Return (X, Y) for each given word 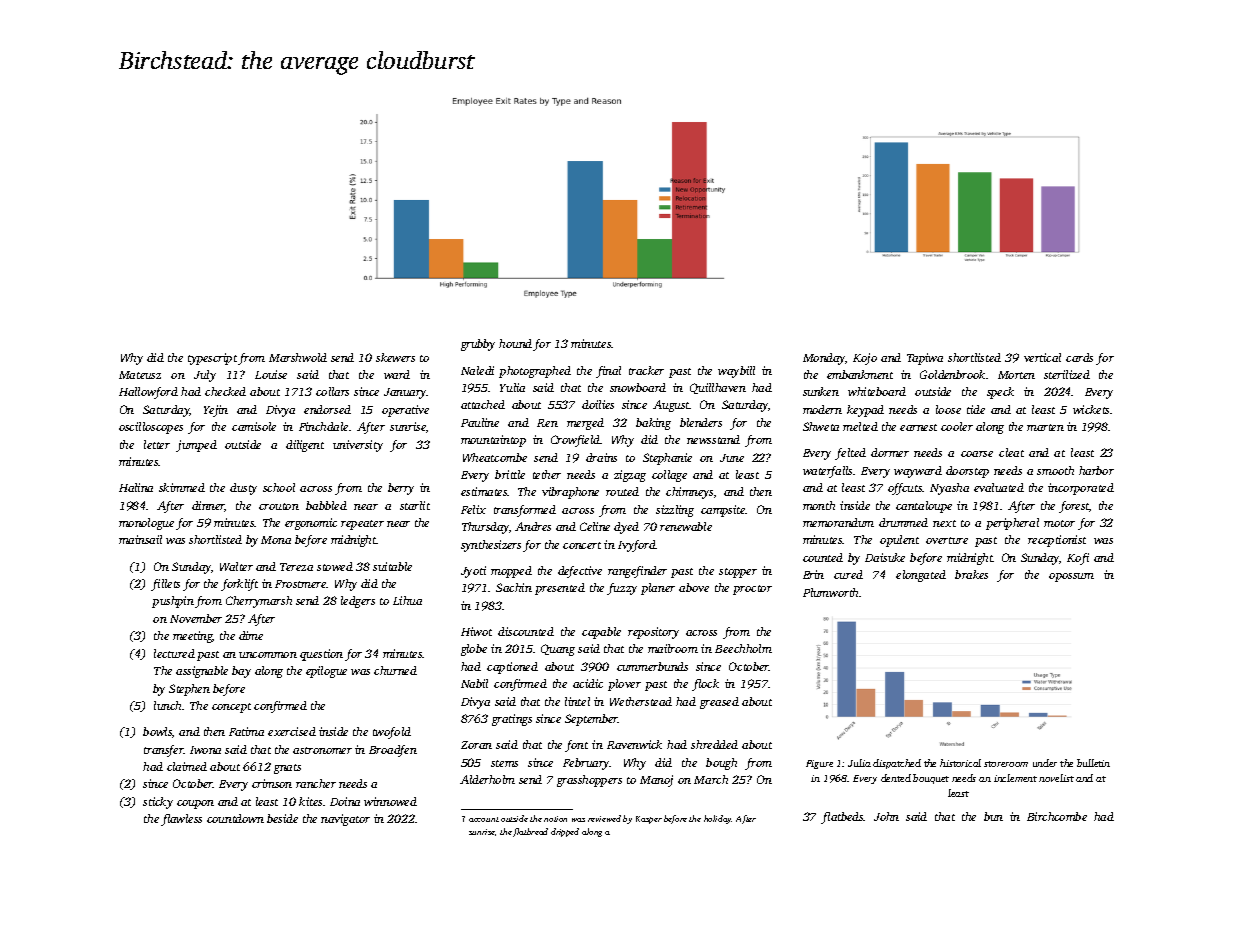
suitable (392, 566)
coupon (195, 804)
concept (231, 708)
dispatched (897, 764)
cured (848, 574)
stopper (738, 573)
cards (1079, 357)
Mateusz (140, 375)
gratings (512, 720)
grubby (478, 345)
